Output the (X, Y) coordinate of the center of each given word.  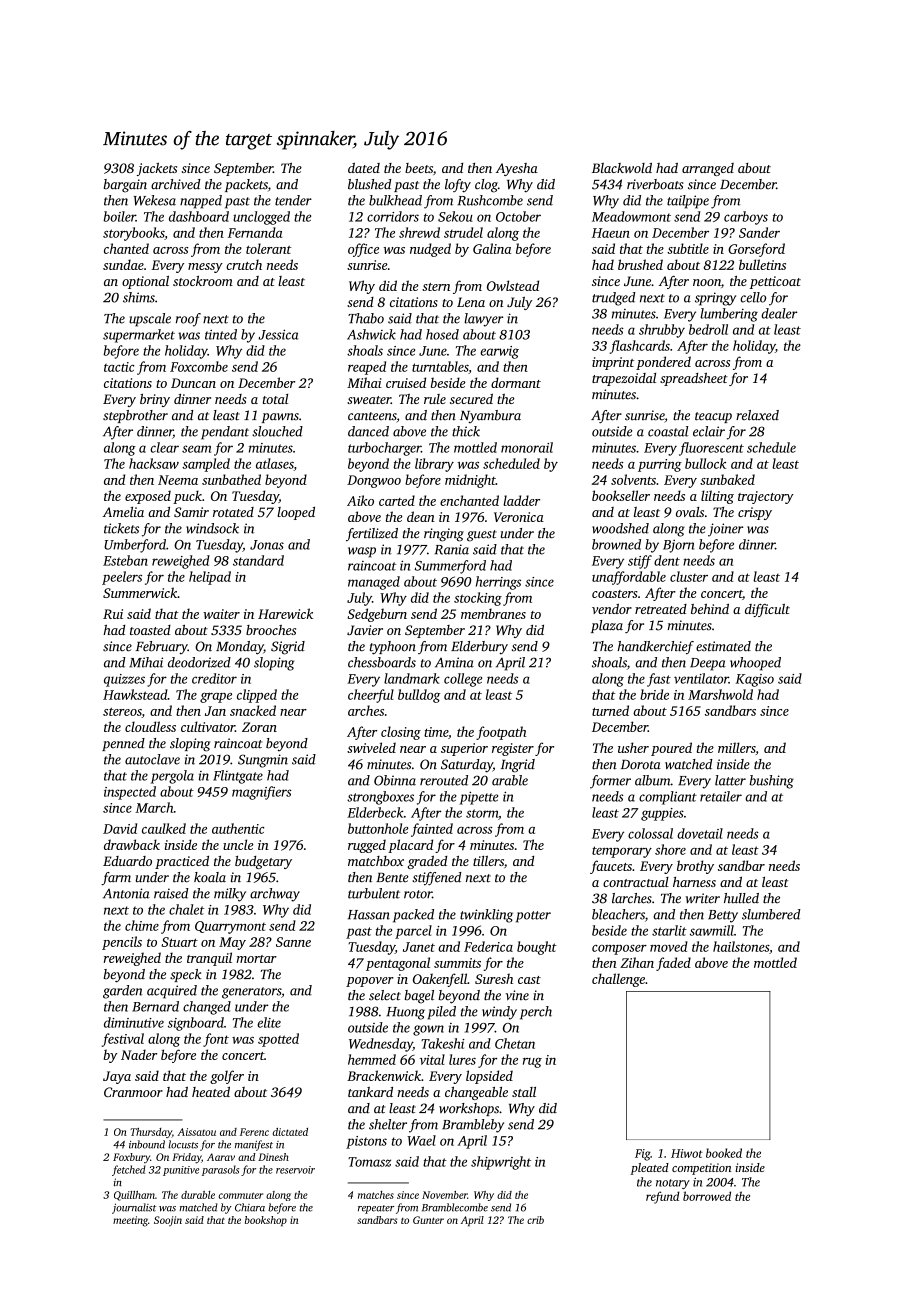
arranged (708, 169)
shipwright (501, 1163)
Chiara (250, 1207)
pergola (172, 777)
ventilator (701, 678)
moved (669, 946)
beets (419, 168)
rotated (233, 512)
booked (724, 1153)
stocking (478, 599)
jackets (157, 169)
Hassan (369, 915)
